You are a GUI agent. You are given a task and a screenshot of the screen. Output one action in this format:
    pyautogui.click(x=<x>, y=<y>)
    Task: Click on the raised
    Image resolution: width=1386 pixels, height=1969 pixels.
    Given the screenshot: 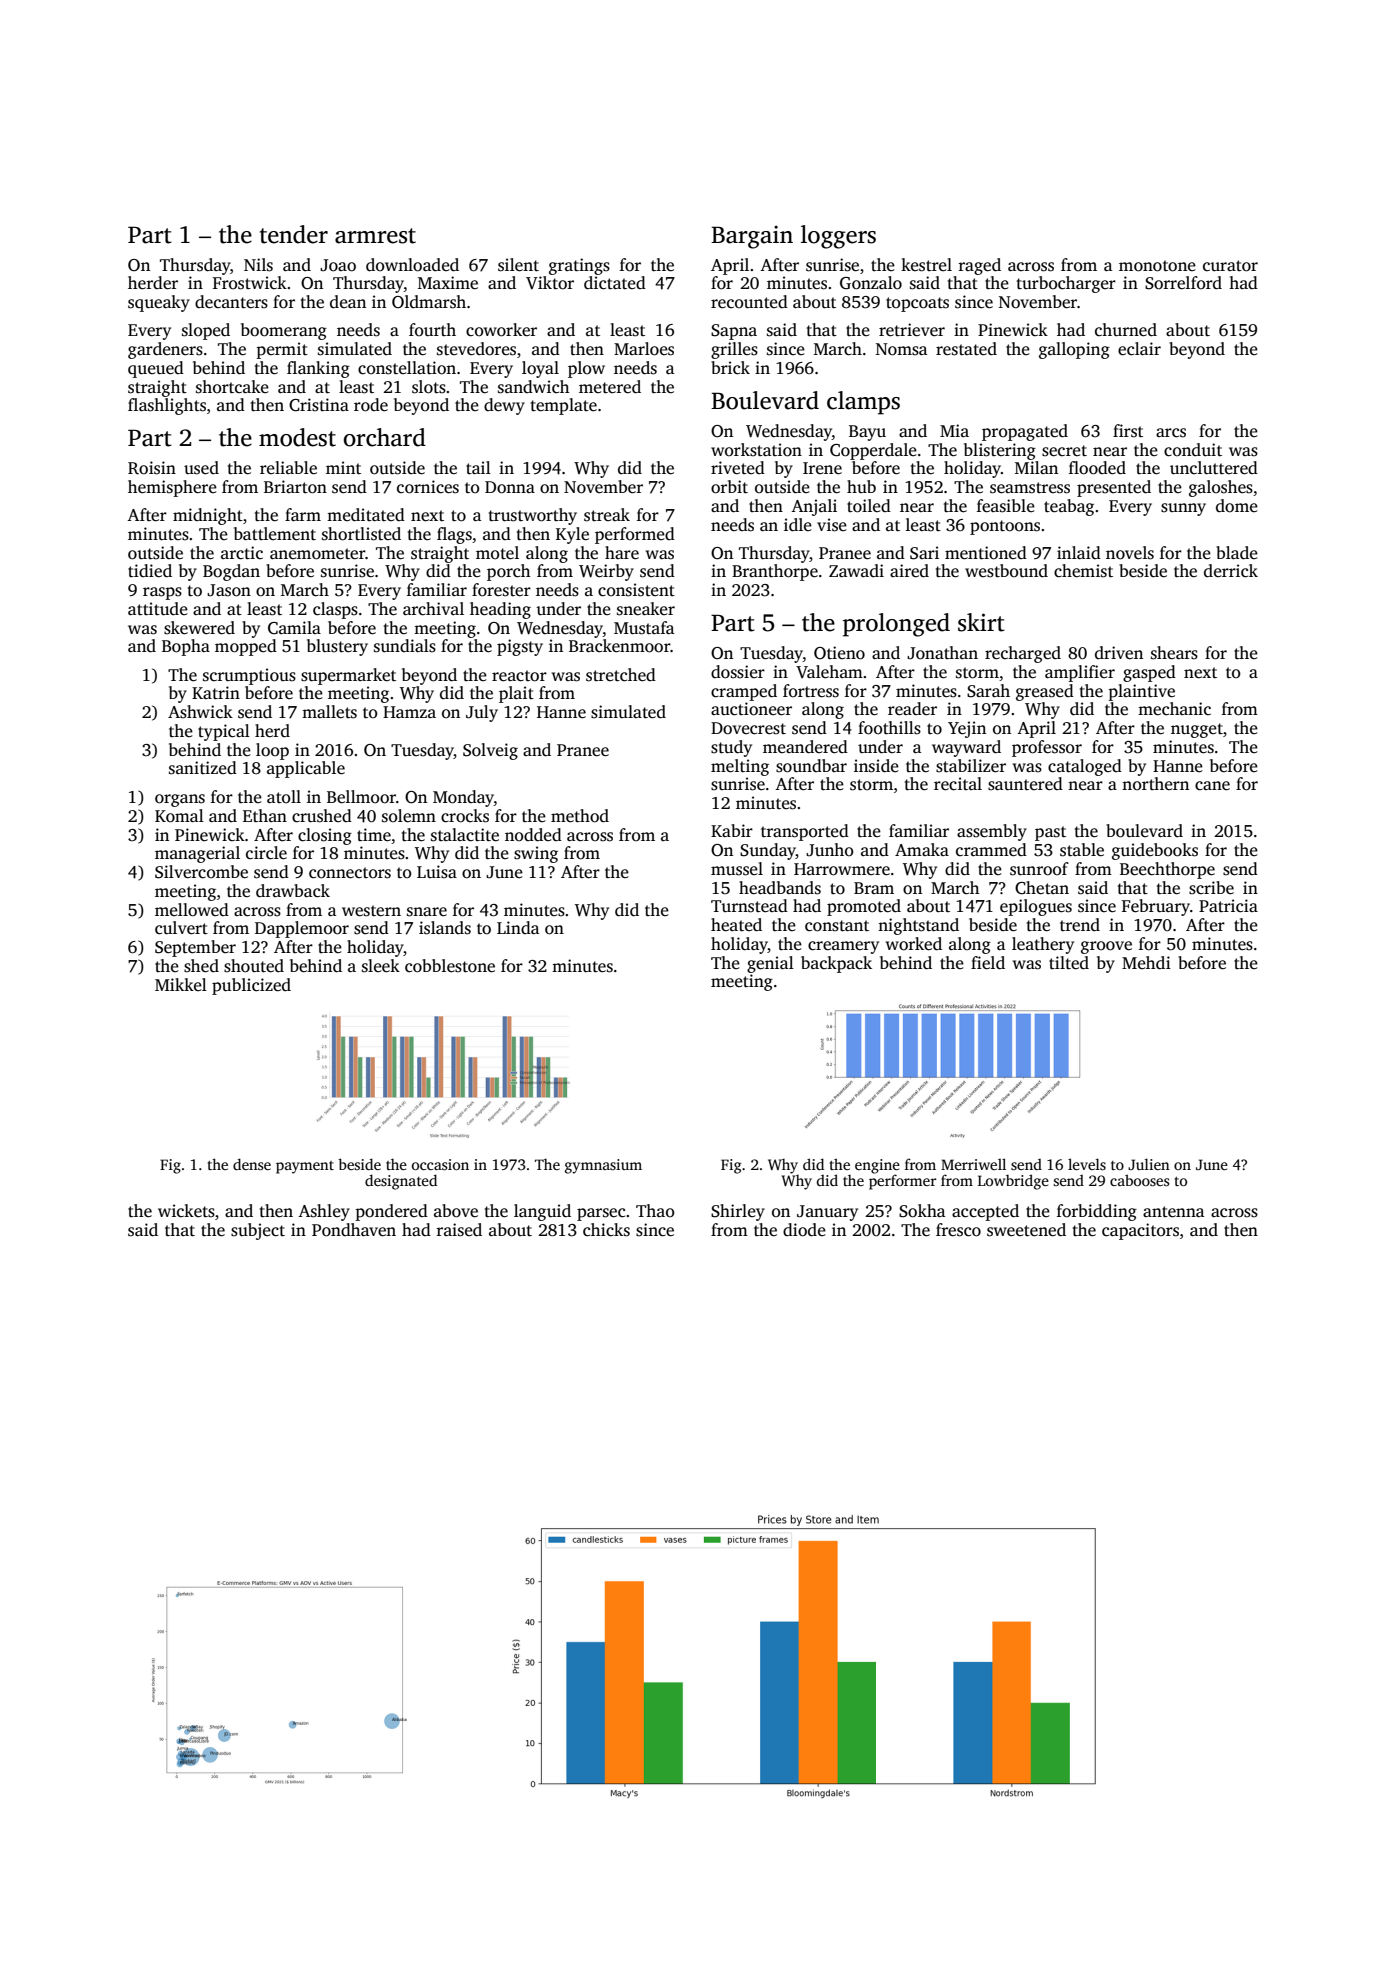 What is the action you would take?
    pyautogui.click(x=459, y=1230)
